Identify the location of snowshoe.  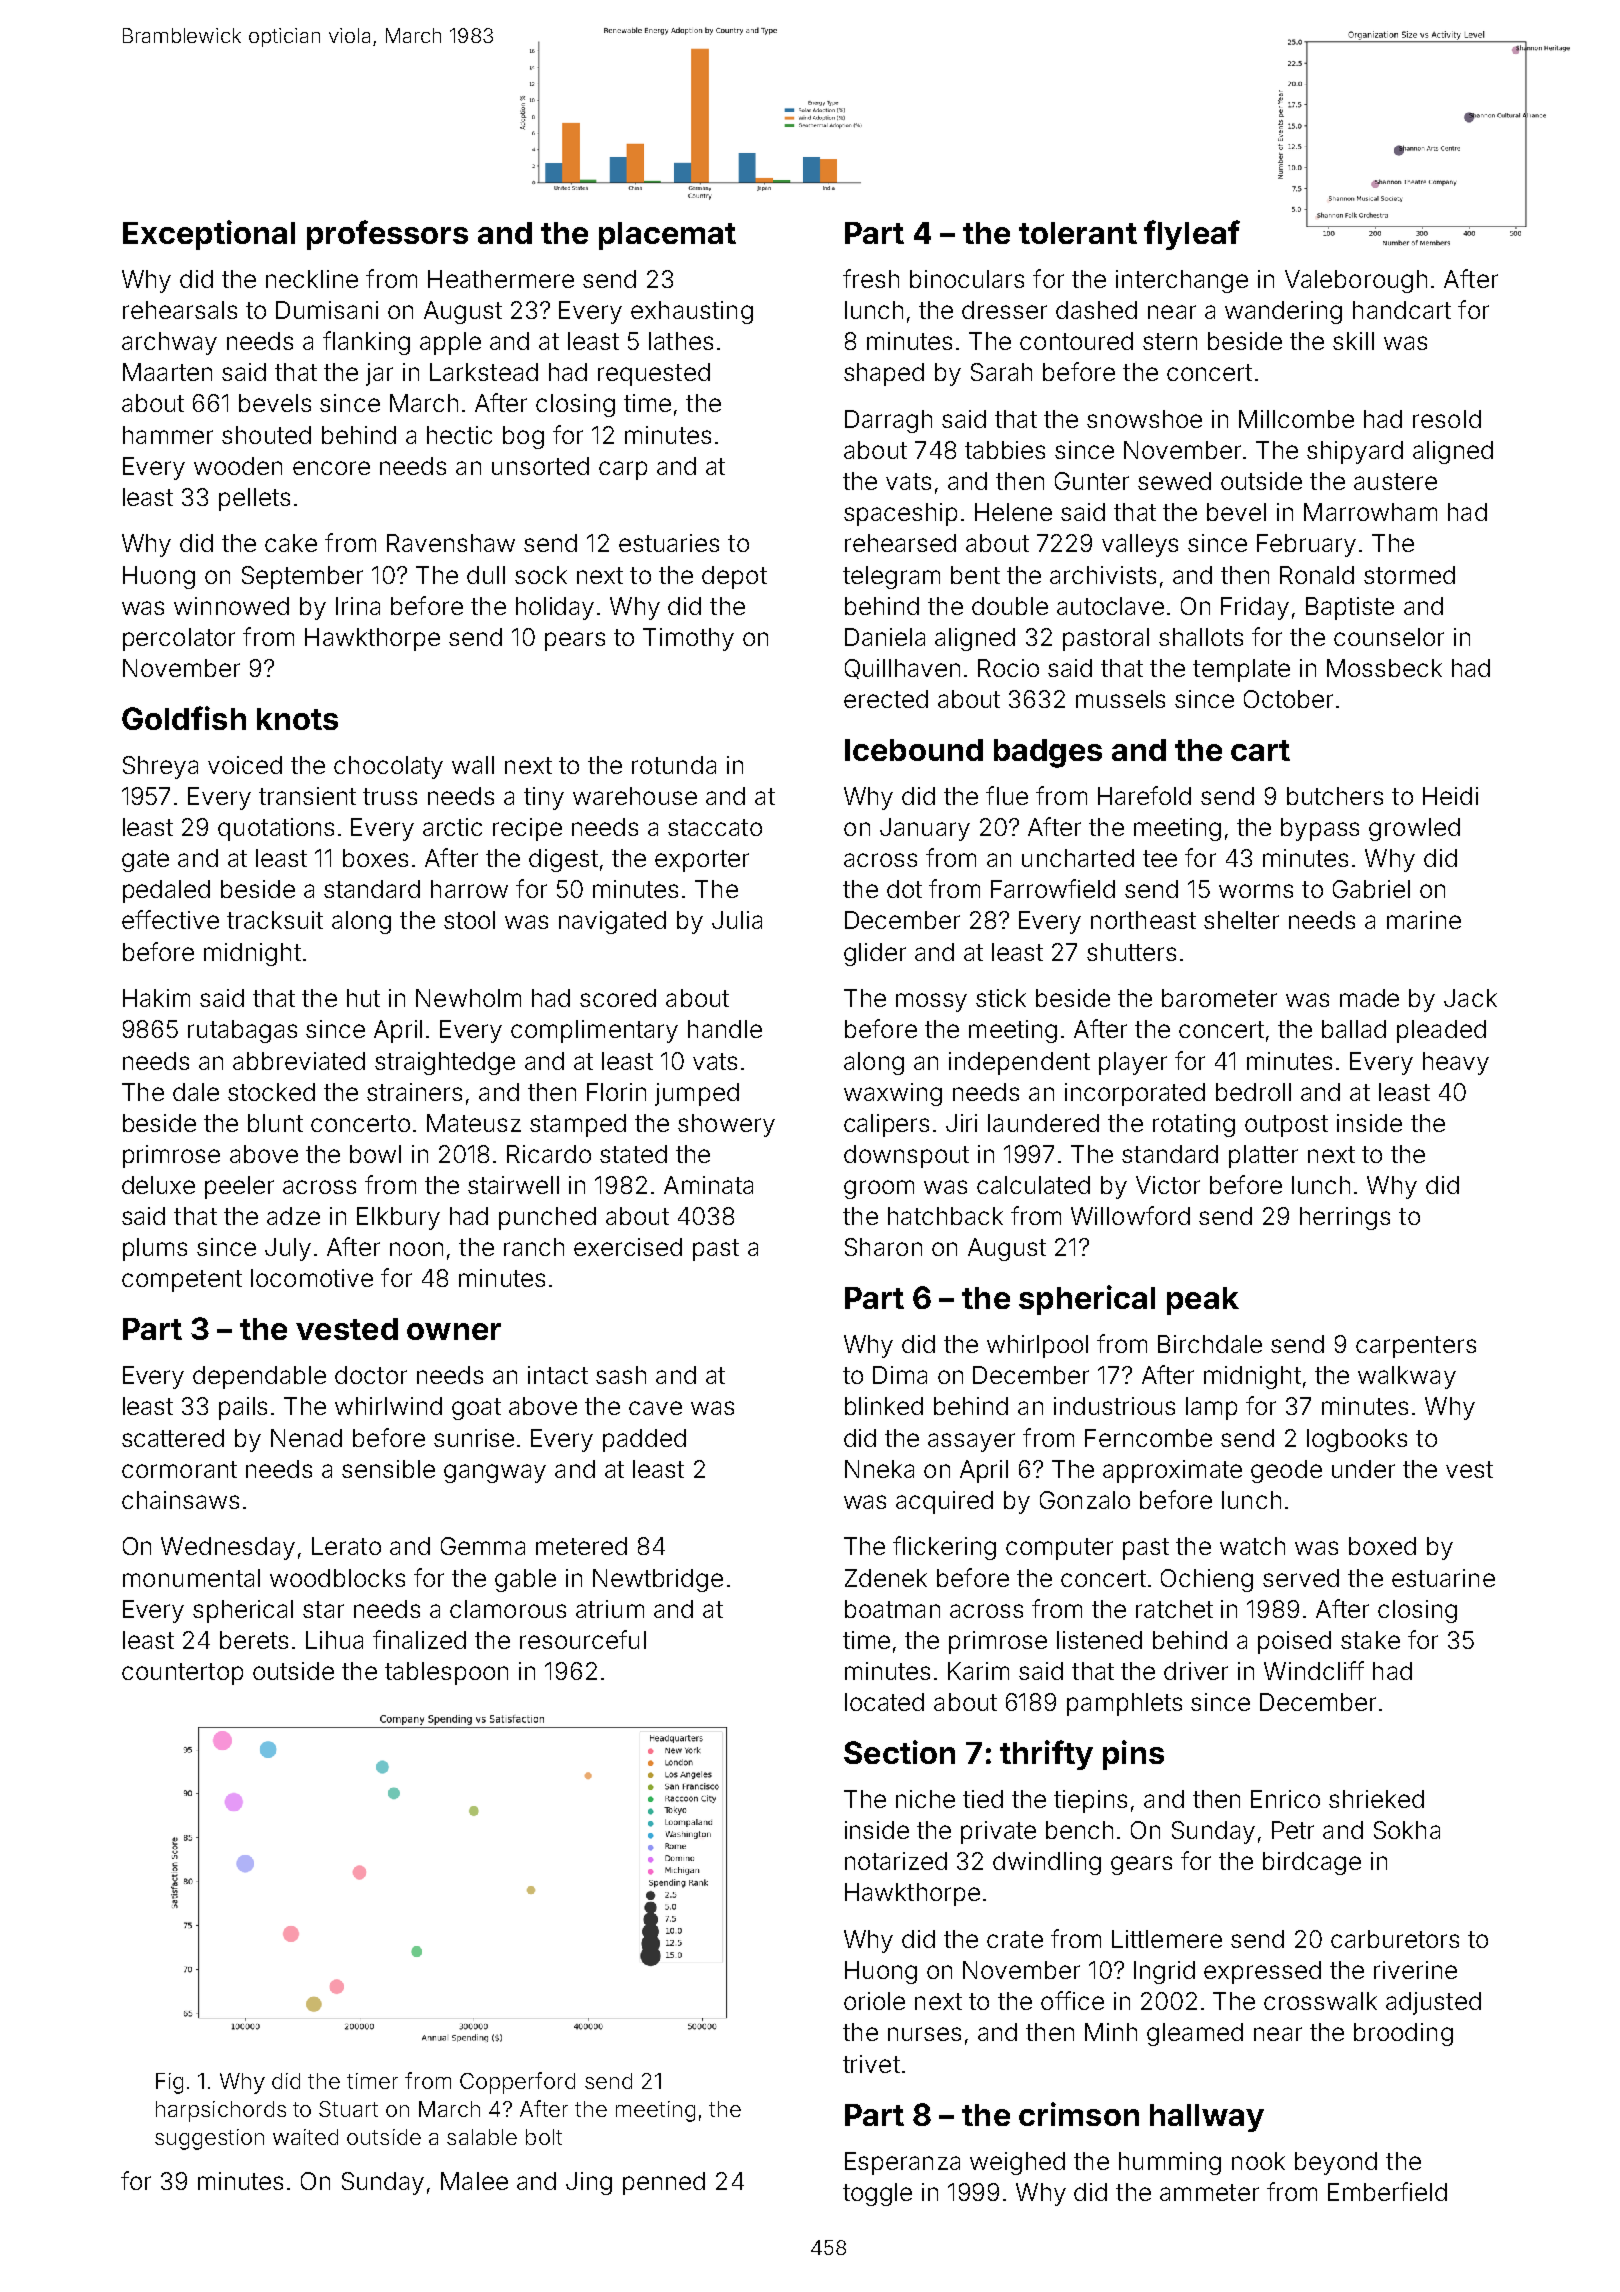
(1144, 419).
